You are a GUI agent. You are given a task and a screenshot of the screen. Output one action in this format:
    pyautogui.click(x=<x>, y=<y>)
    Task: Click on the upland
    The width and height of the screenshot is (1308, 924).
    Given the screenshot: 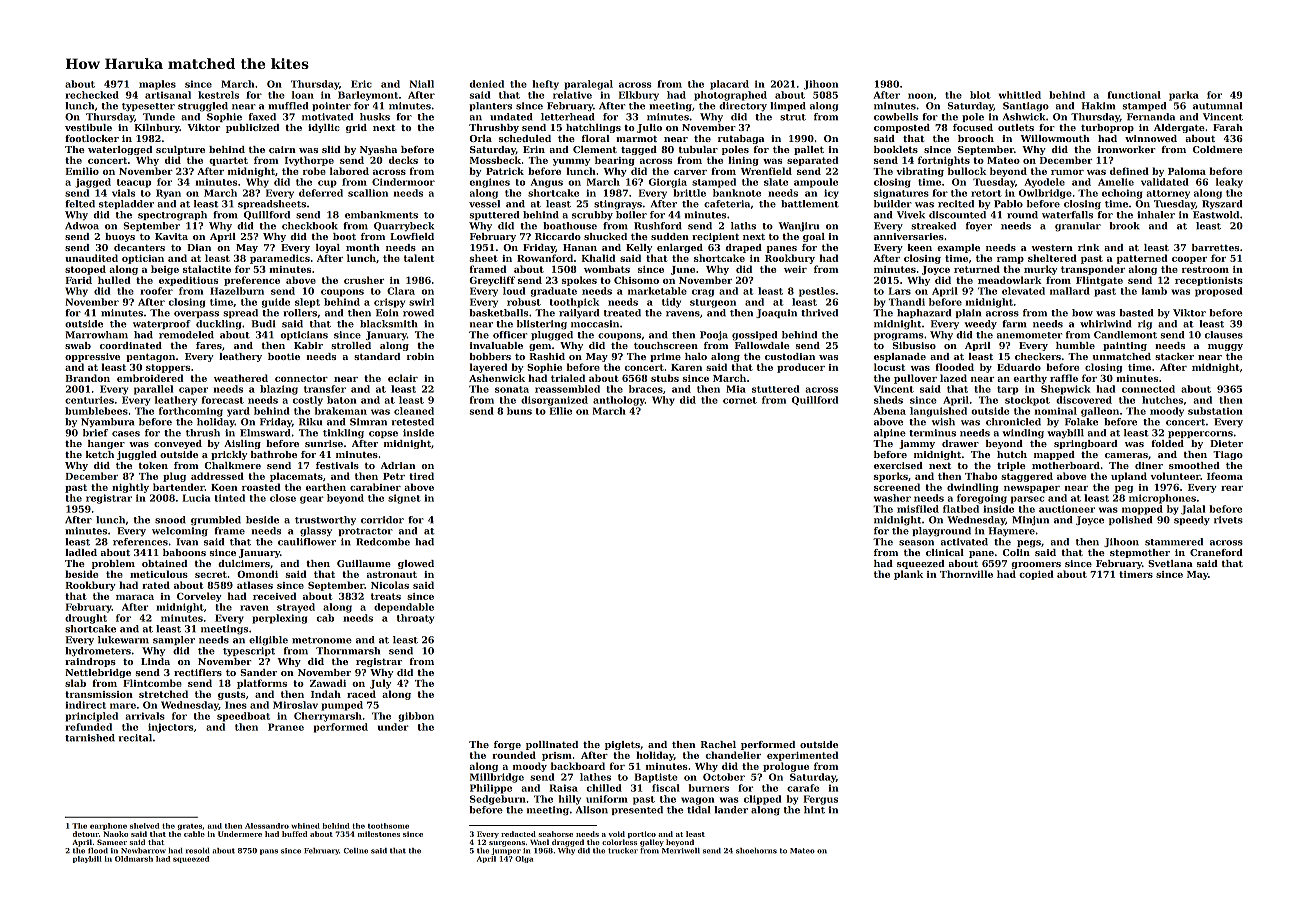 What is the action you would take?
    pyautogui.click(x=1129, y=477)
